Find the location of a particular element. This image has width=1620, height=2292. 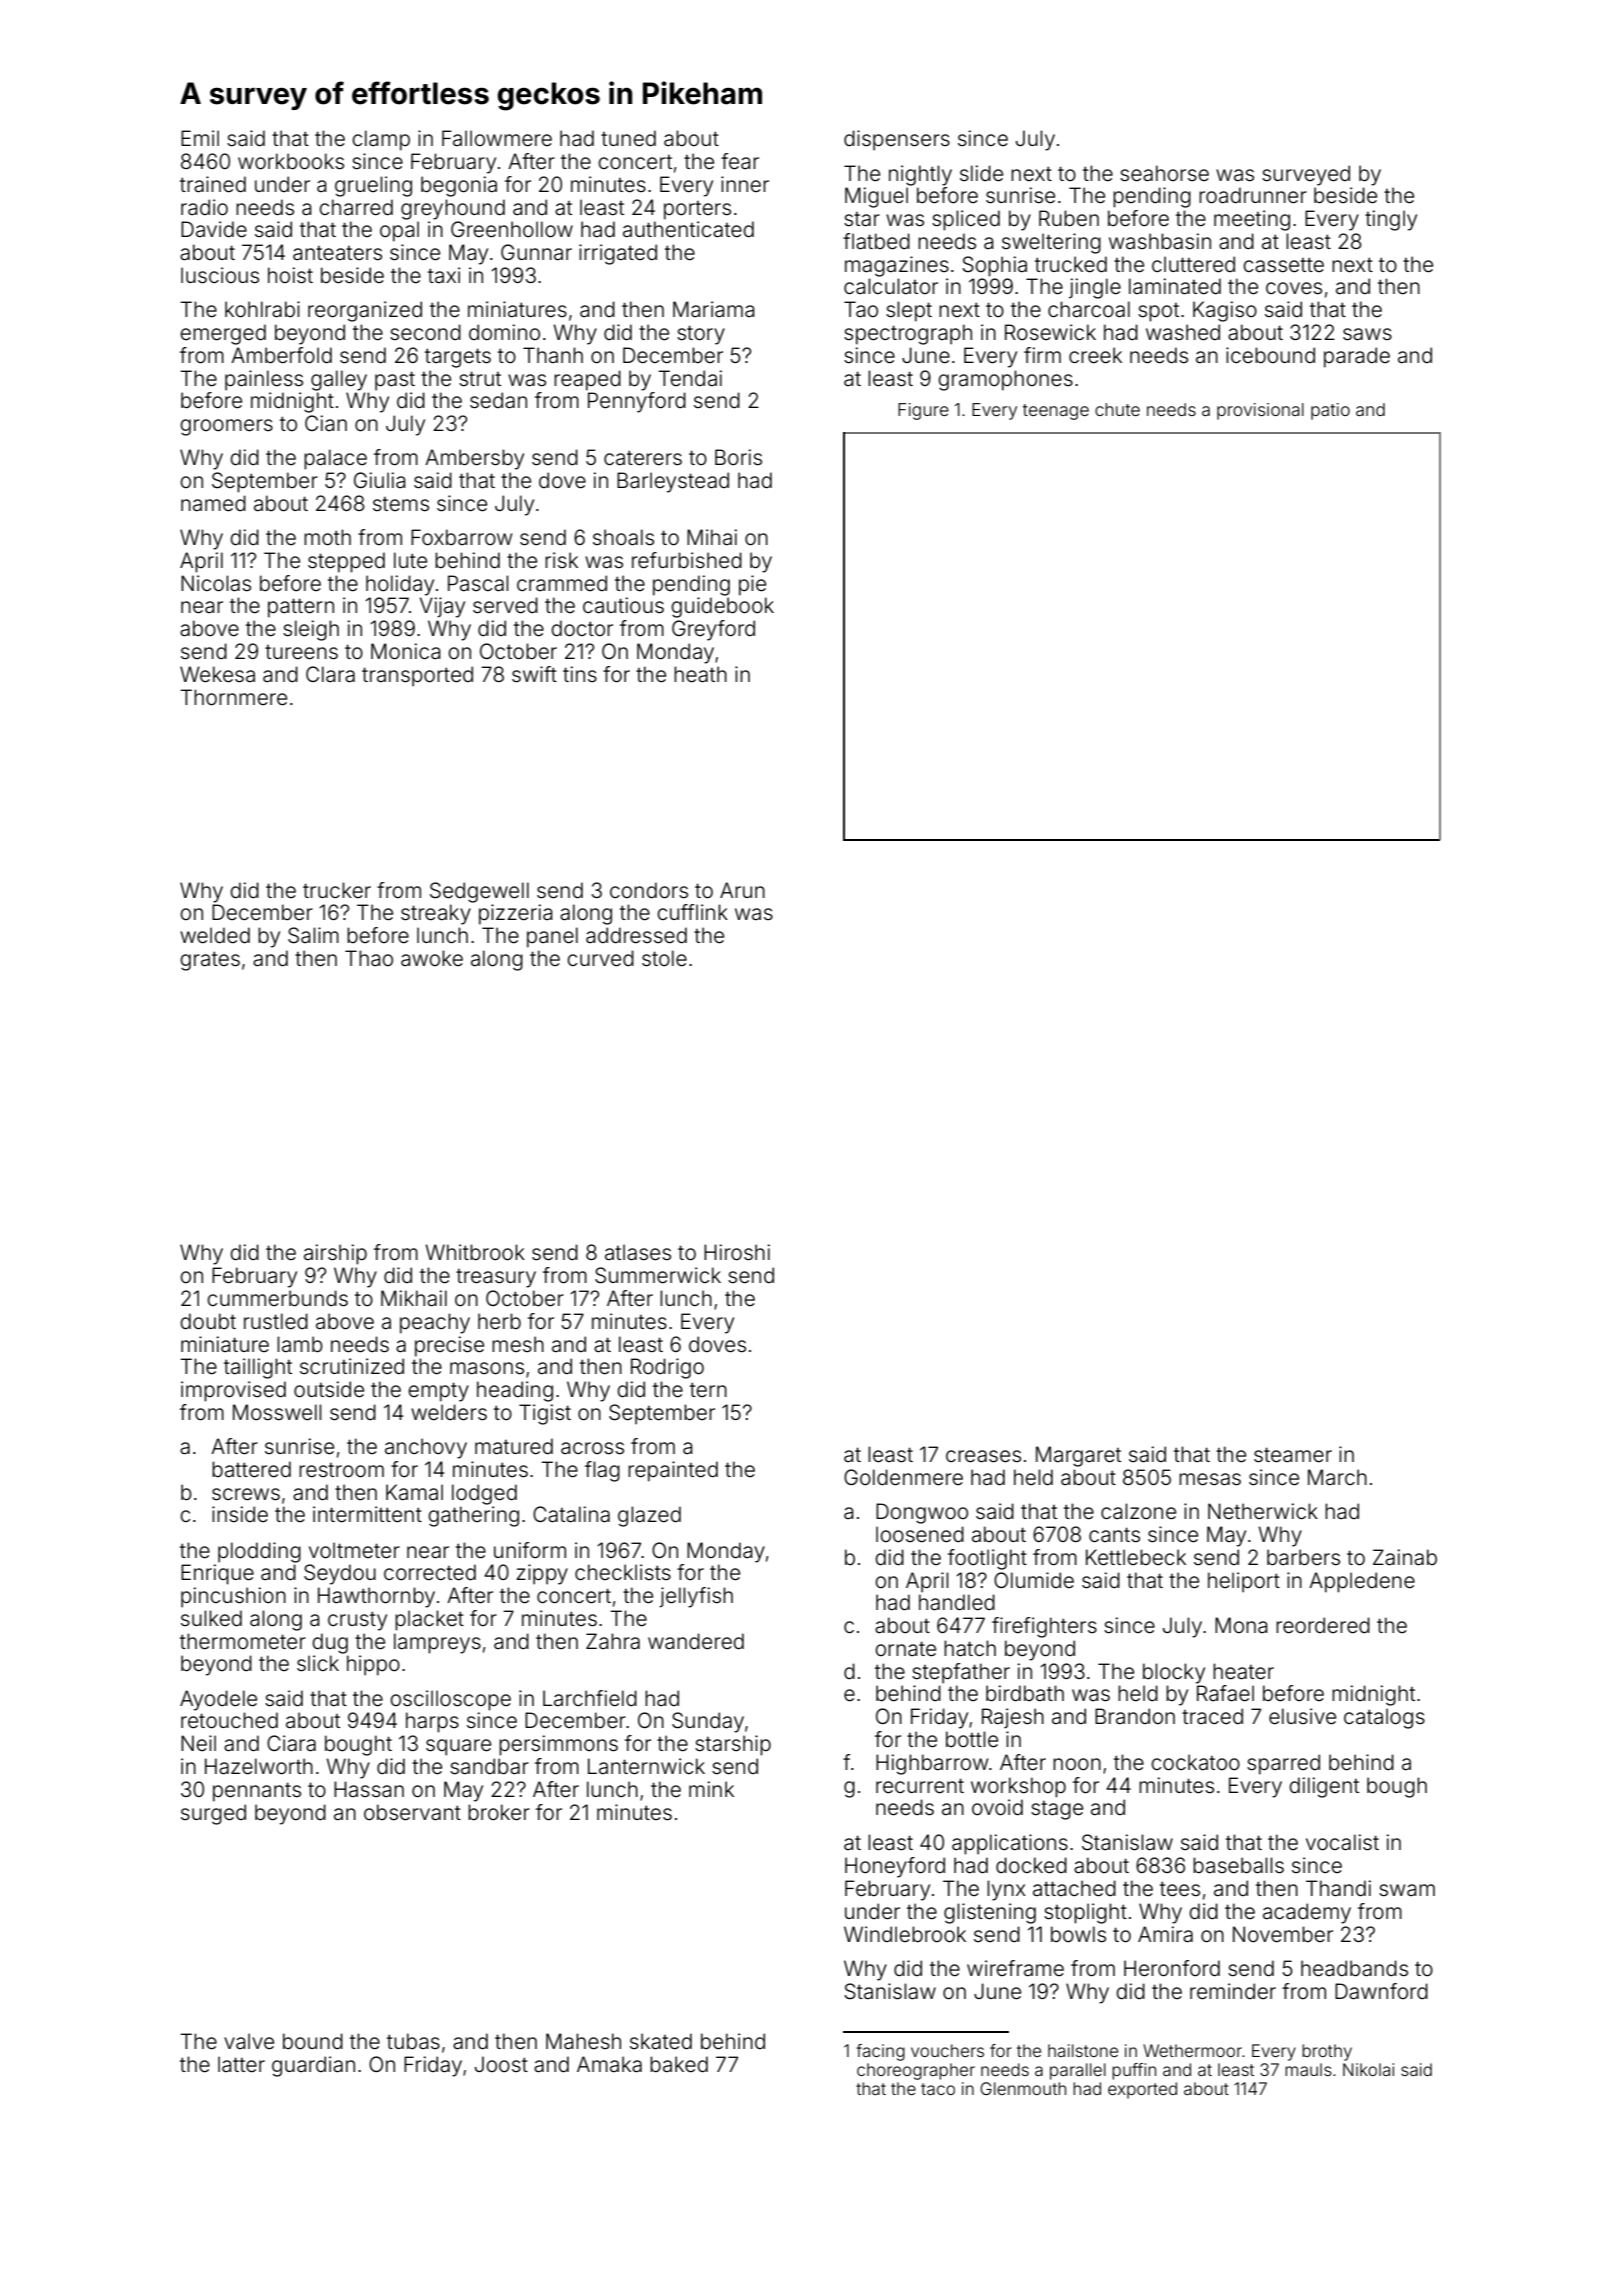

gramophones is located at coordinates (1005, 380).
